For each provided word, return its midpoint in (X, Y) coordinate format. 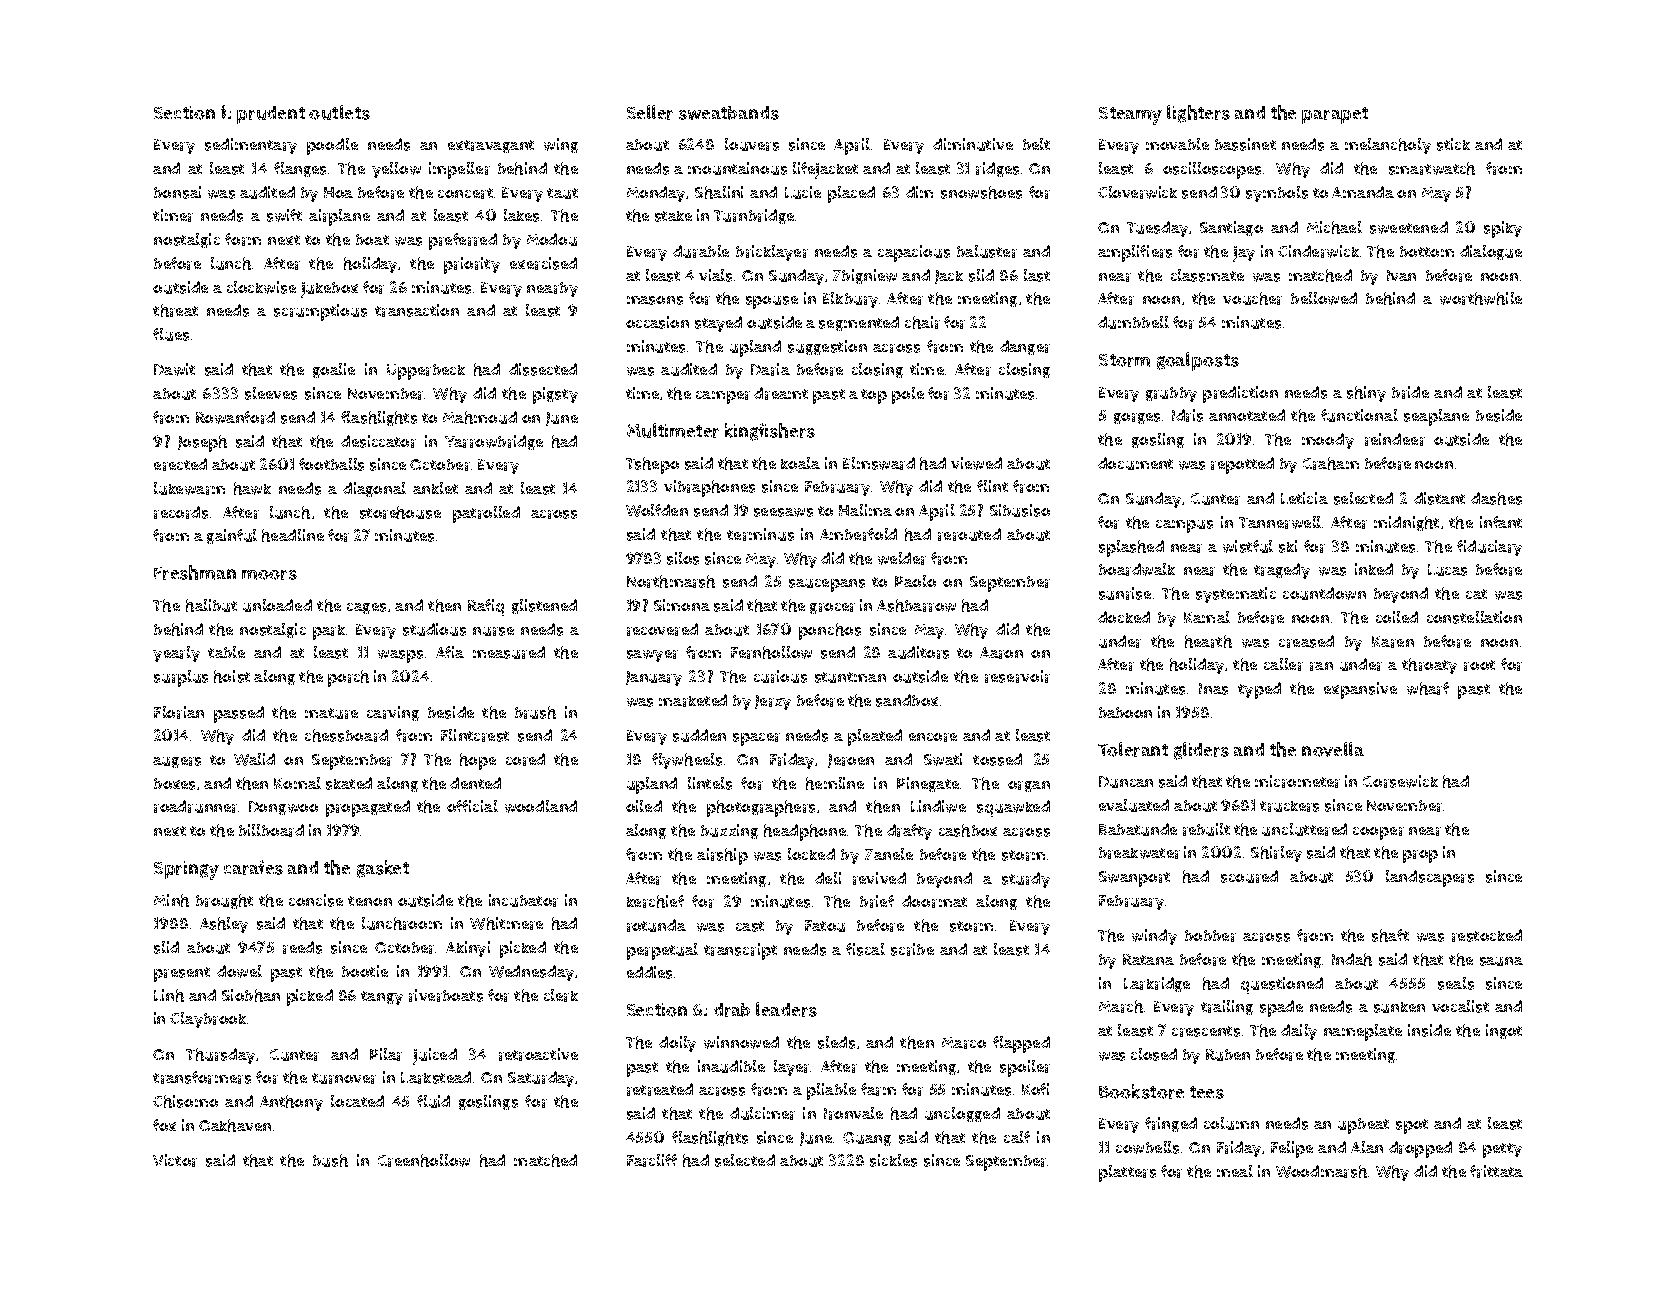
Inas (1213, 689)
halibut (211, 605)
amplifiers (1135, 253)
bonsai (177, 192)
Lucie (803, 192)
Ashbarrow (916, 605)
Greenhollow (424, 1160)
